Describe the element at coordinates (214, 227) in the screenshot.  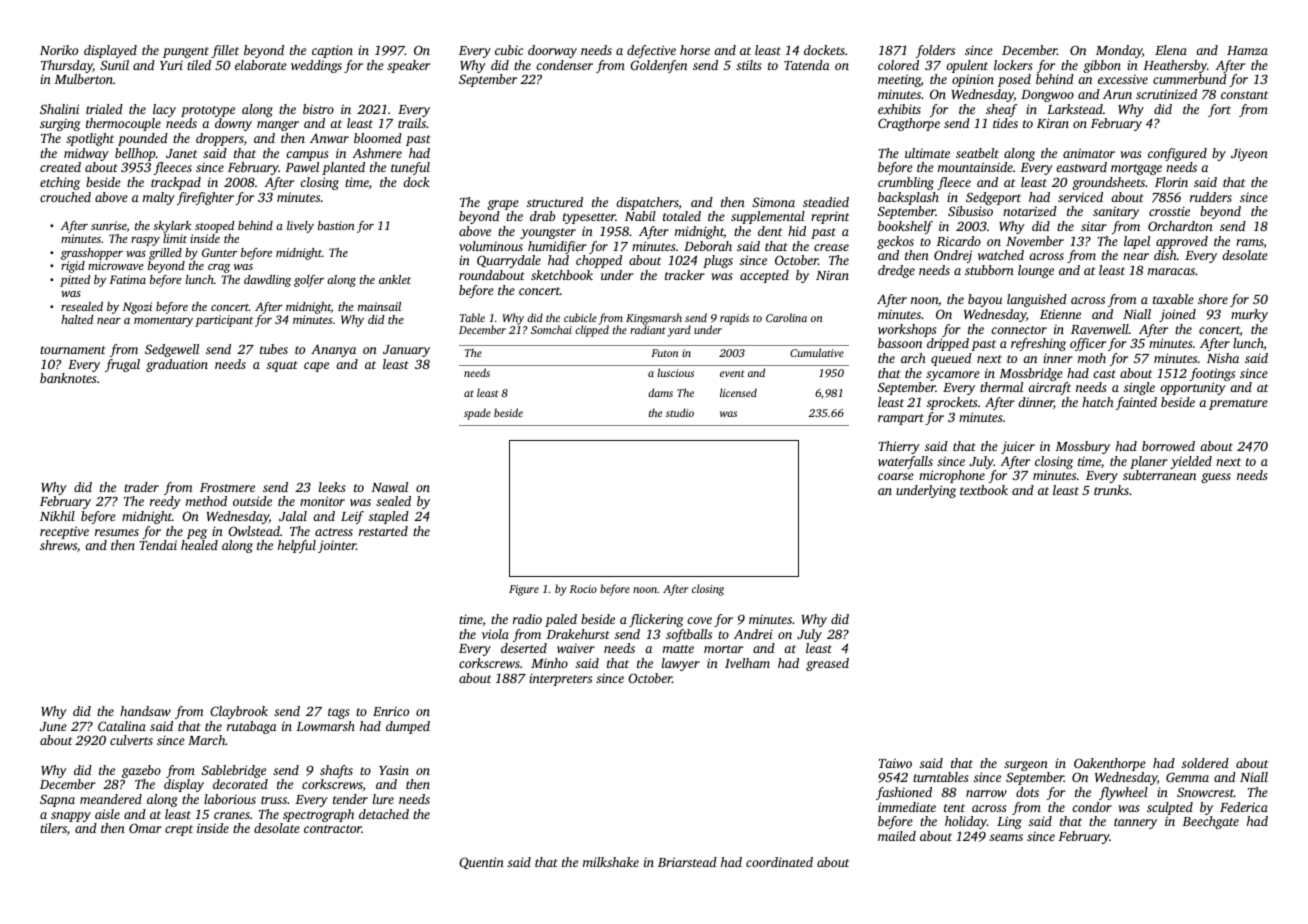
I see `stooped` at that location.
